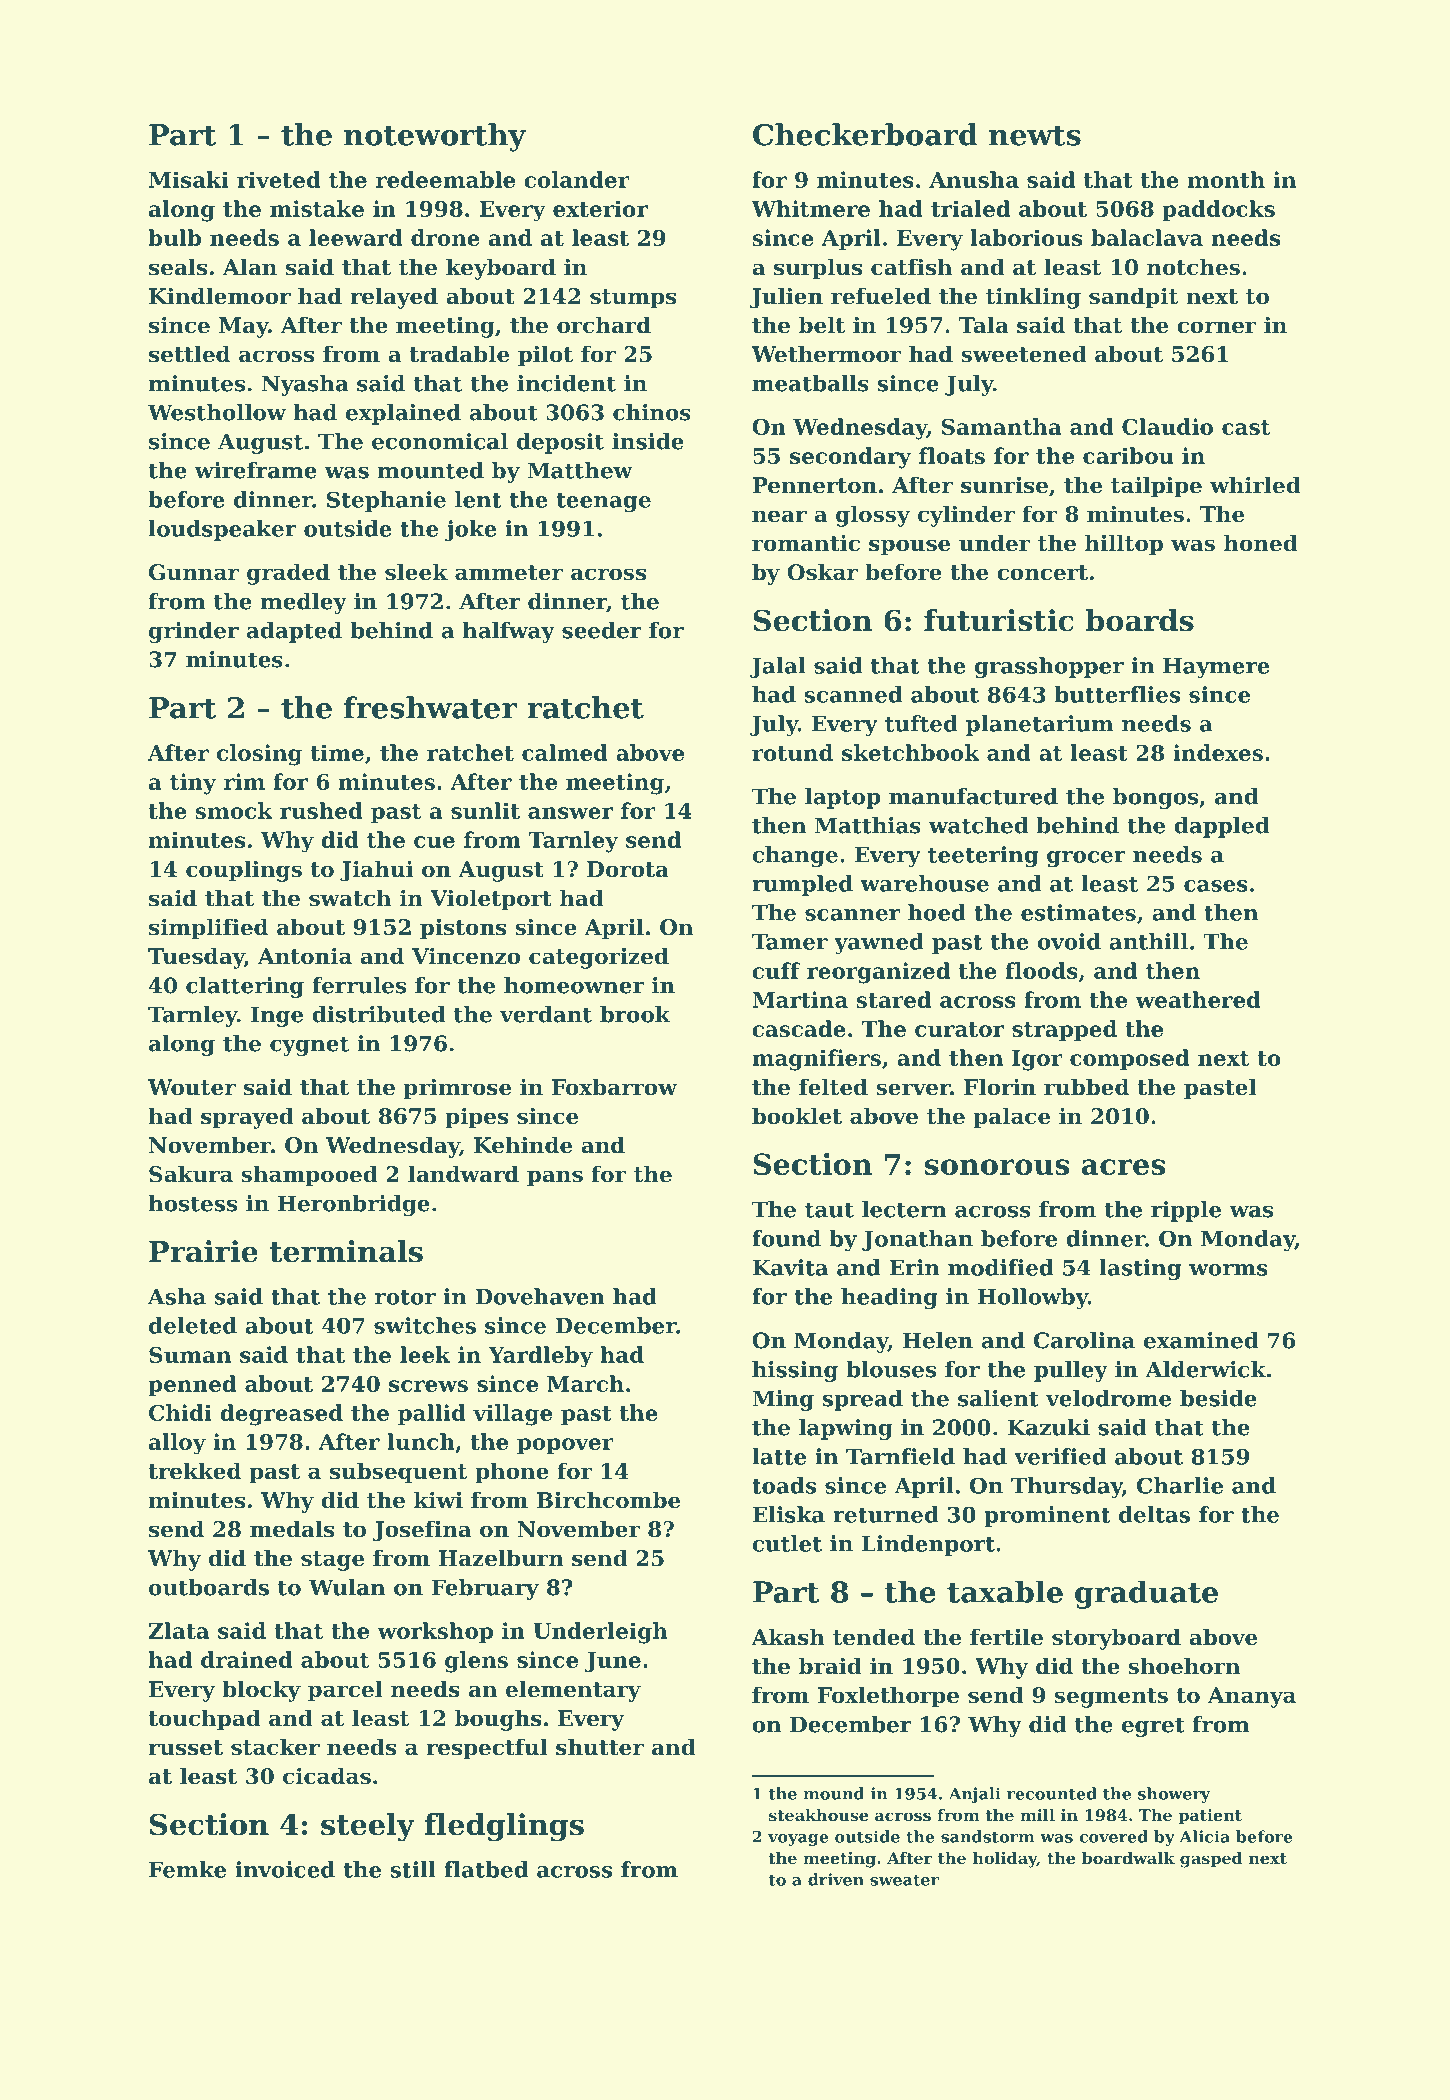 The height and width of the image is (2100, 1450). What do you see at coordinates (545, 356) in the image?
I see `pilot` at bounding box center [545, 356].
